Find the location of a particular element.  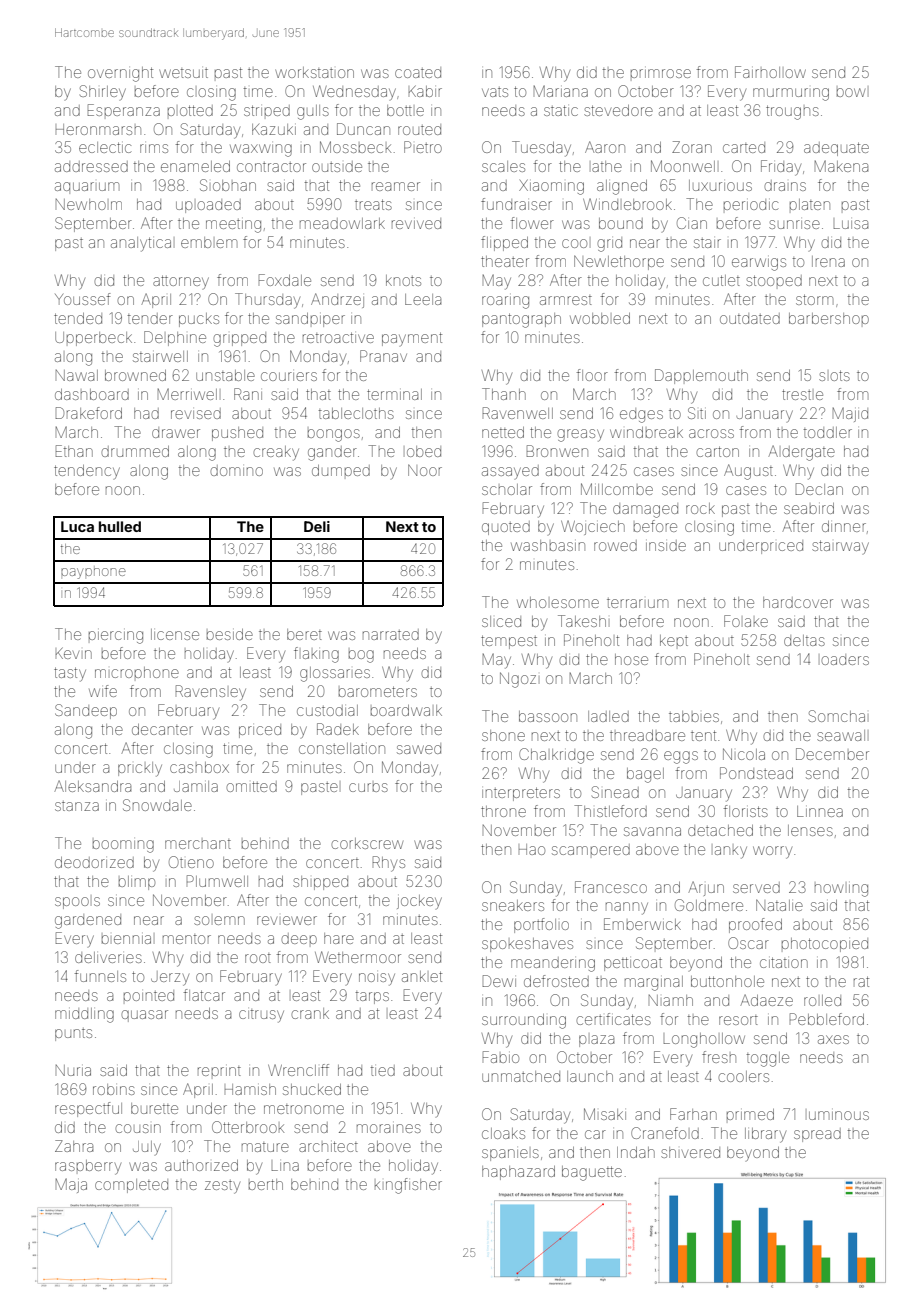

Rhys is located at coordinates (388, 864).
